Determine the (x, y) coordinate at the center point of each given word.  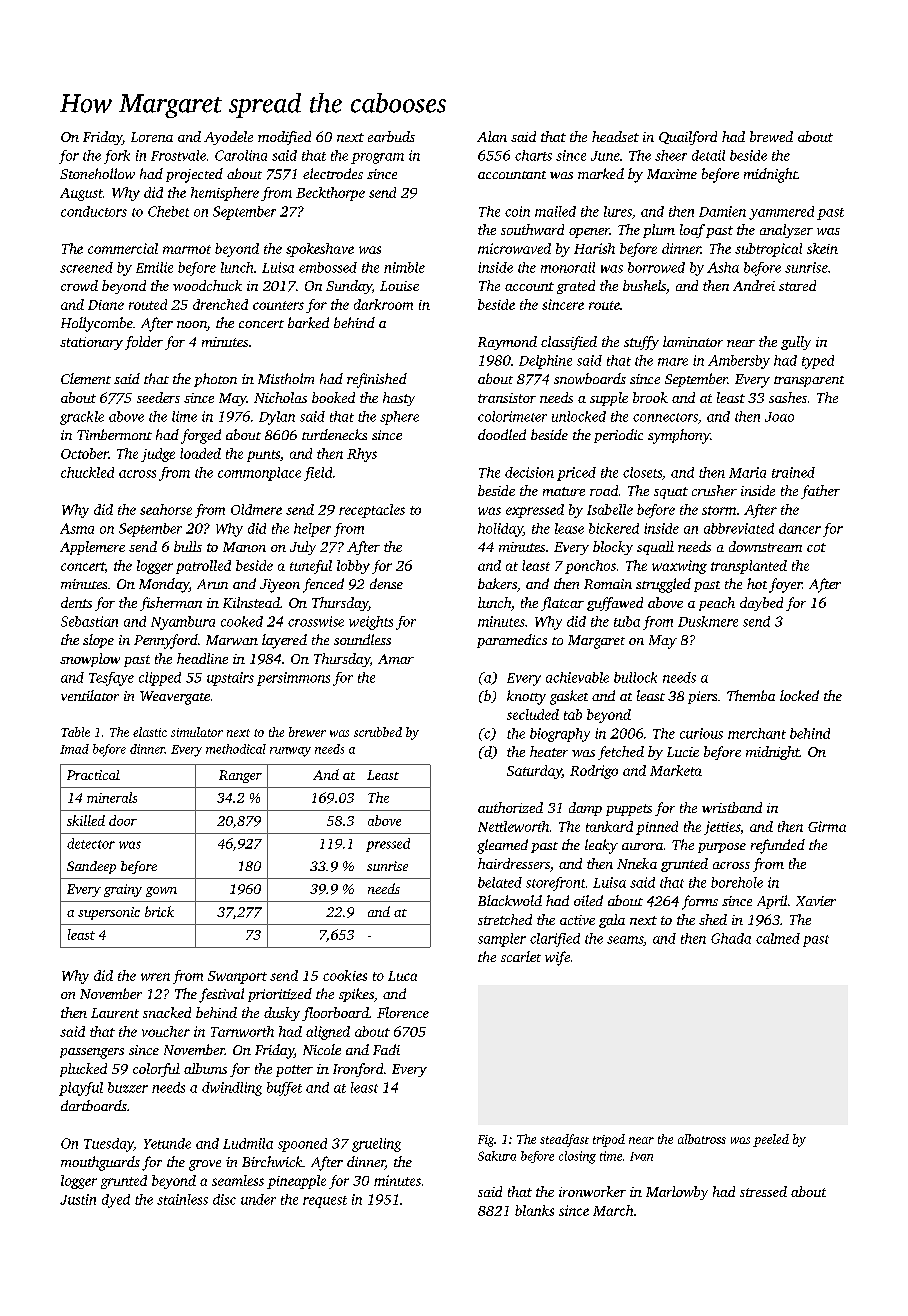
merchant (757, 733)
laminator (693, 341)
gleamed (502, 846)
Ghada (731, 938)
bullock (635, 677)
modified (284, 138)
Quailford (688, 138)
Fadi (386, 1049)
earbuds (391, 136)
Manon (244, 547)
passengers (92, 1053)
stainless (182, 1199)
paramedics (512, 641)
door (123, 820)
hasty (399, 399)
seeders (158, 397)
